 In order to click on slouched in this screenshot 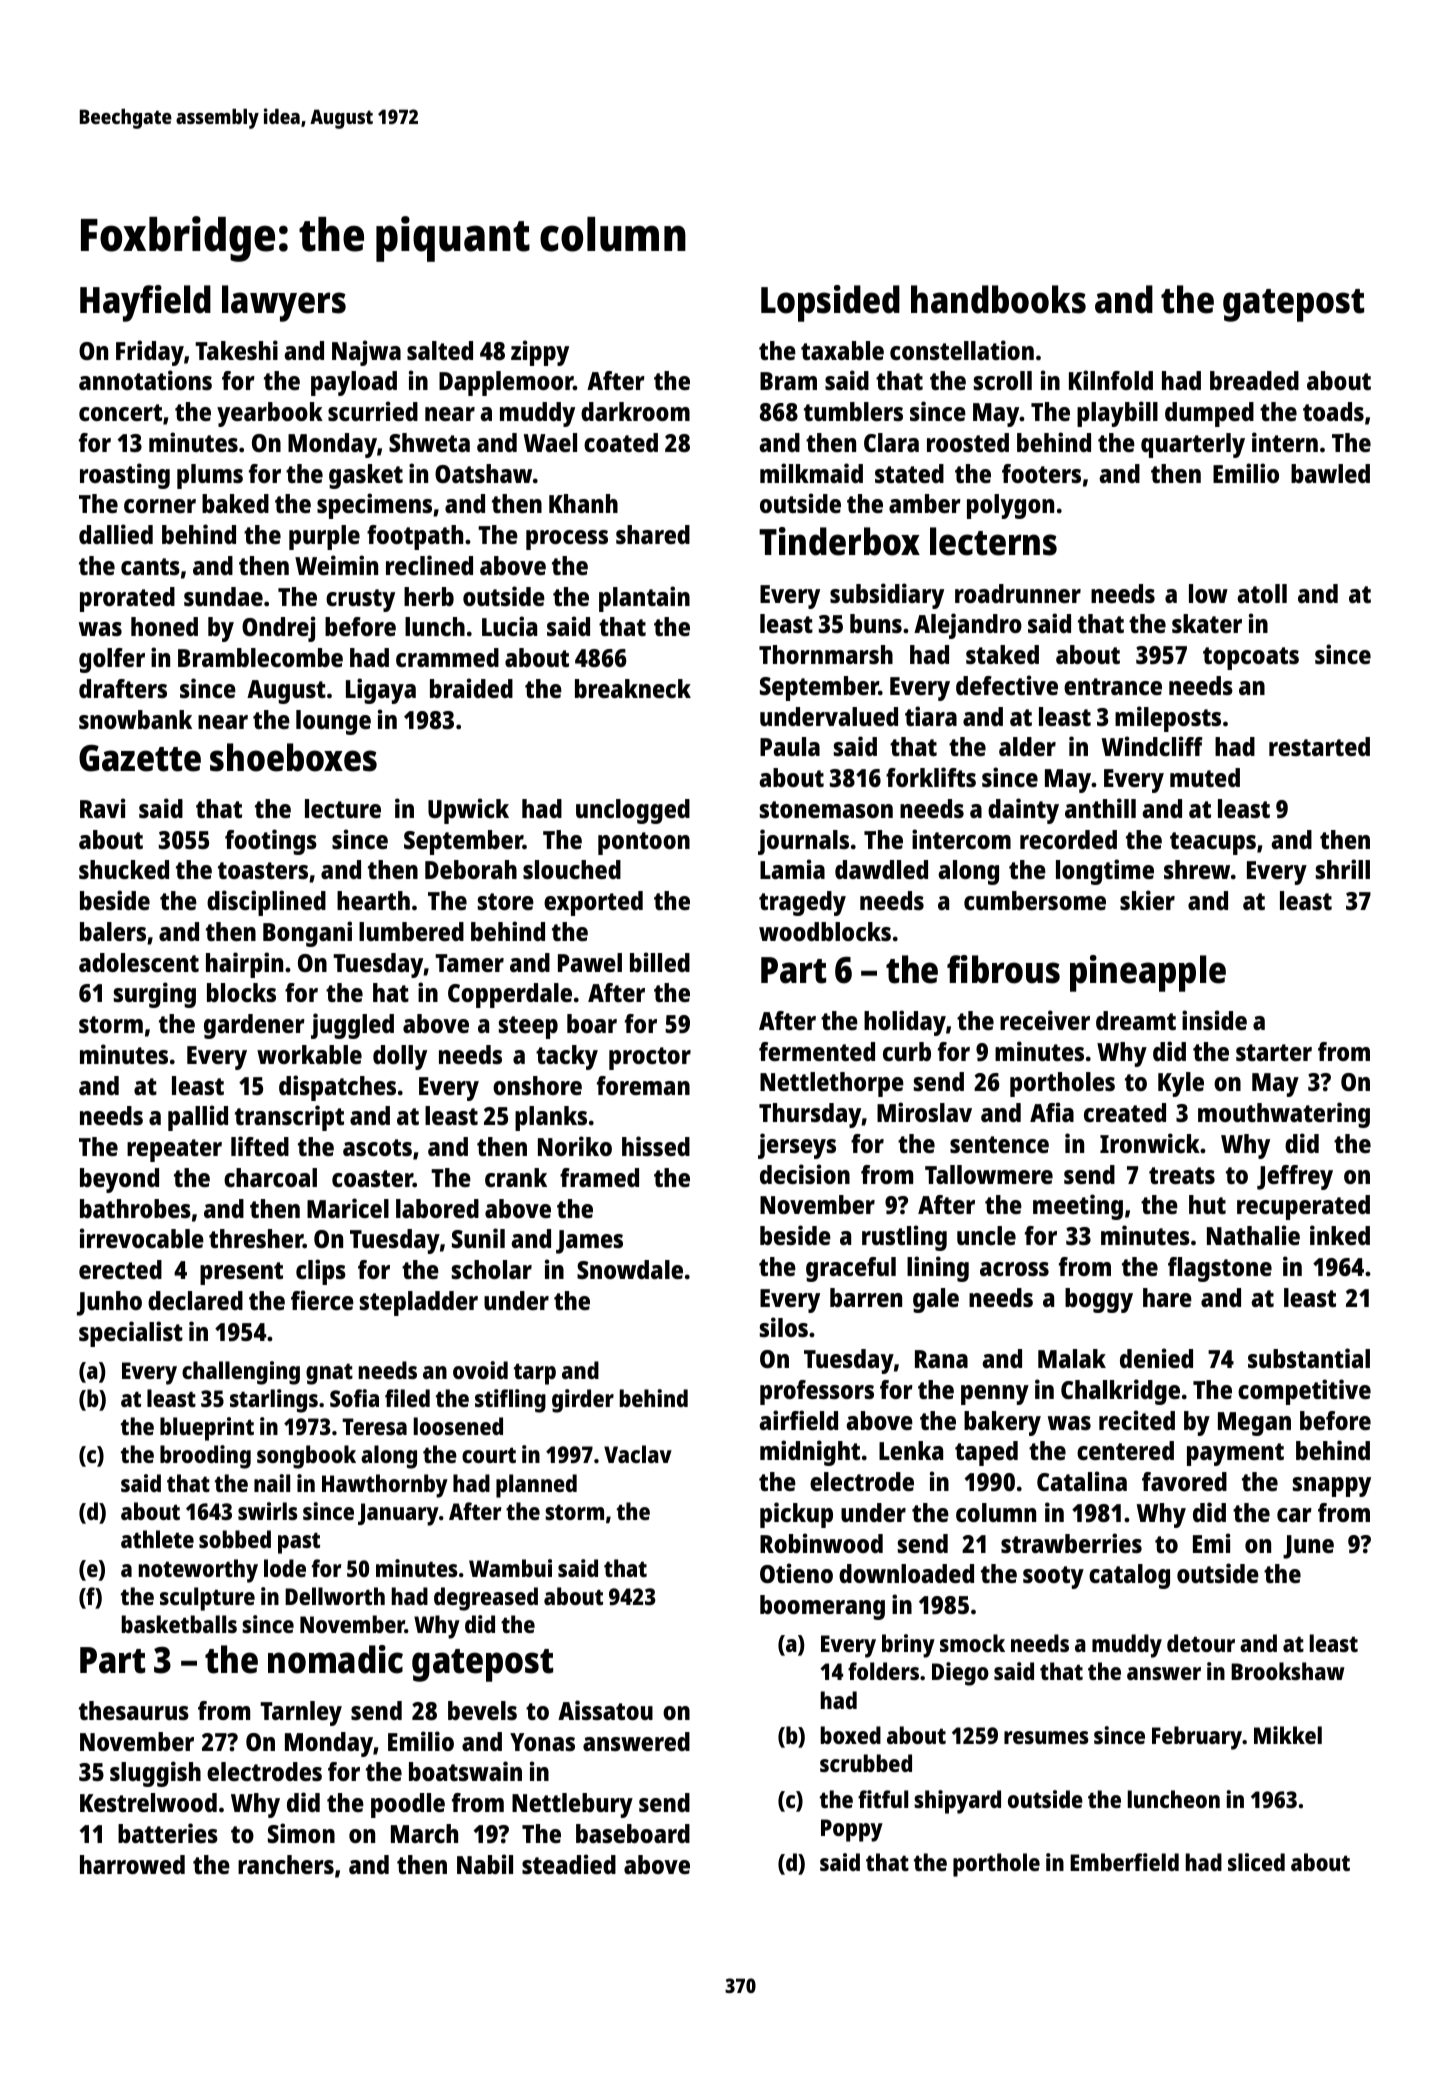, I will do `click(572, 869)`.
